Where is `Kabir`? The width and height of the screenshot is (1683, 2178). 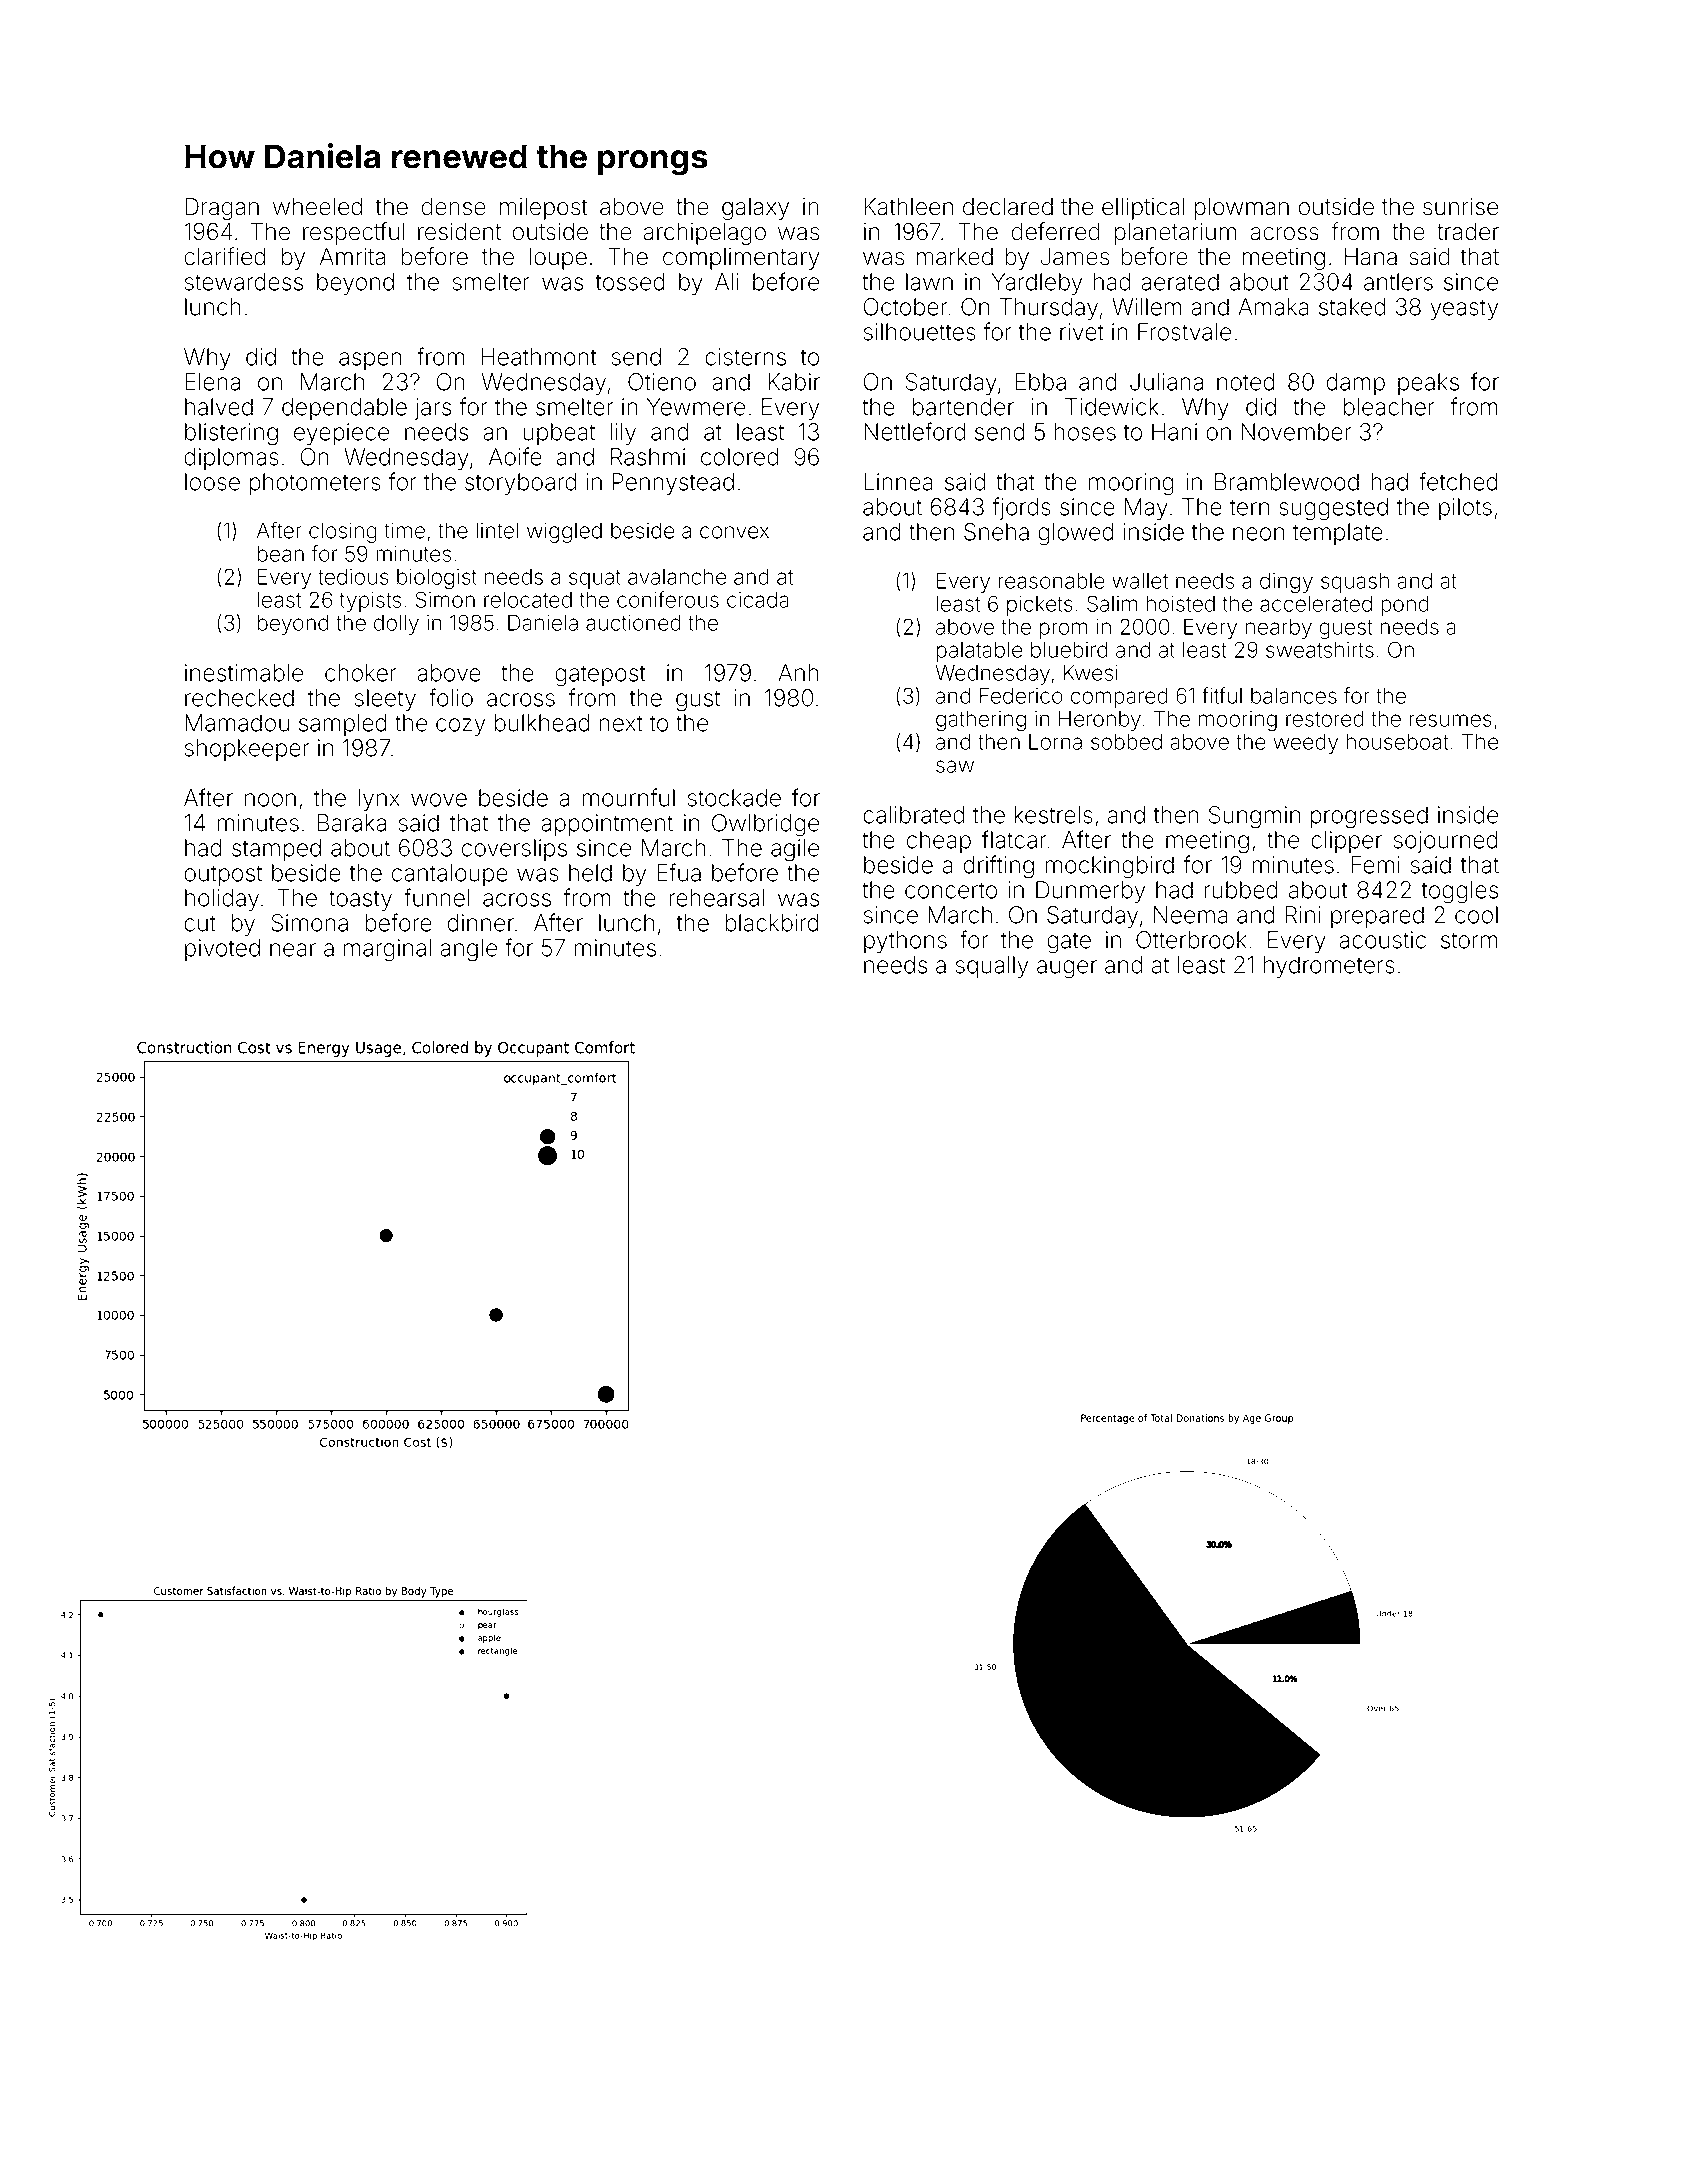 Kabir is located at coordinates (794, 382).
